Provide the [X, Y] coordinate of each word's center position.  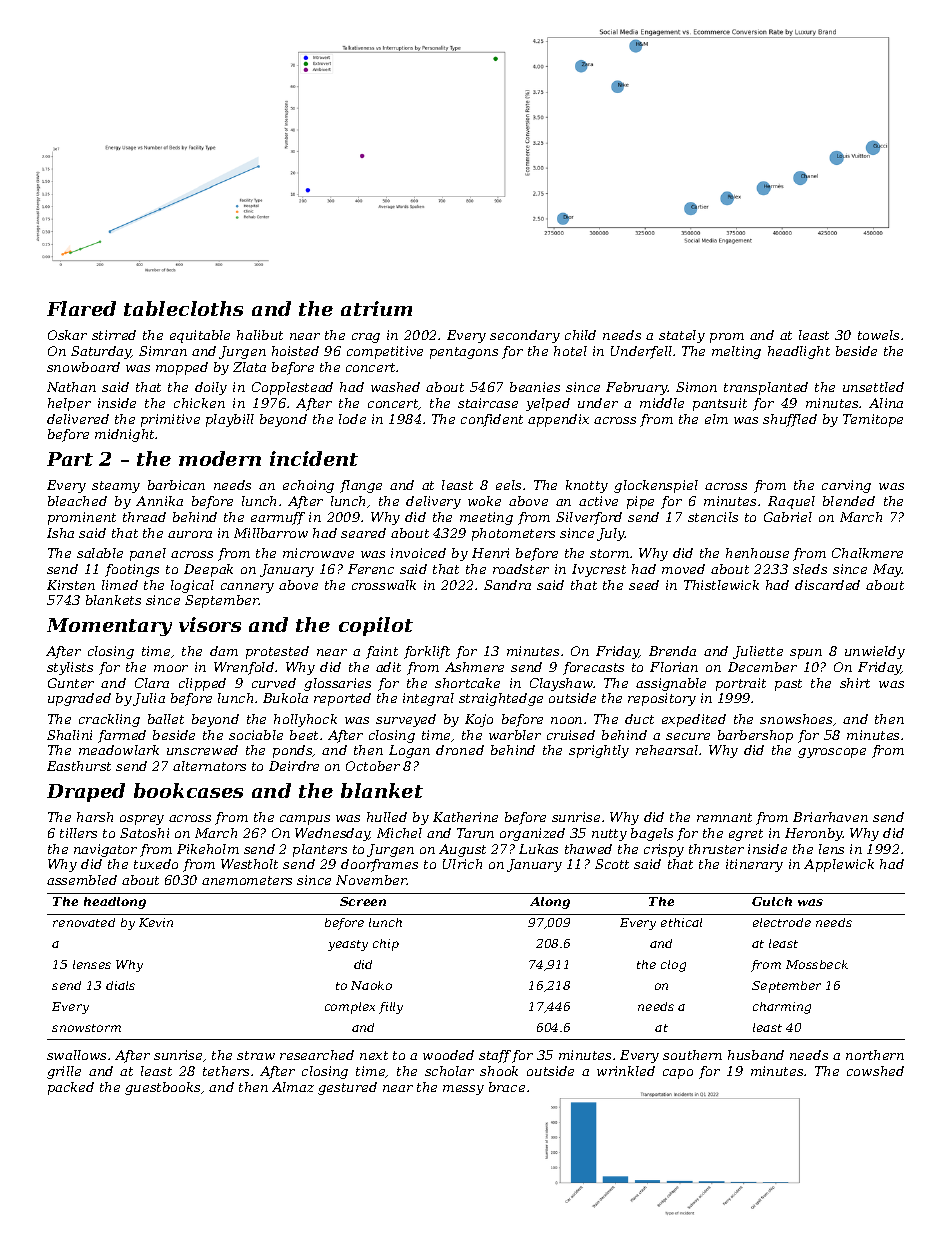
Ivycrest [599, 570]
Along [550, 903]
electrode [782, 922]
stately [682, 336]
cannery [247, 588]
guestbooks [162, 1088]
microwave [318, 553]
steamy [116, 487]
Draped [86, 792]
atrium [376, 308]
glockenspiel [656, 486]
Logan [409, 751]
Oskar [67, 335]
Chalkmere [867, 553]
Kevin [156, 922]
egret [746, 835]
